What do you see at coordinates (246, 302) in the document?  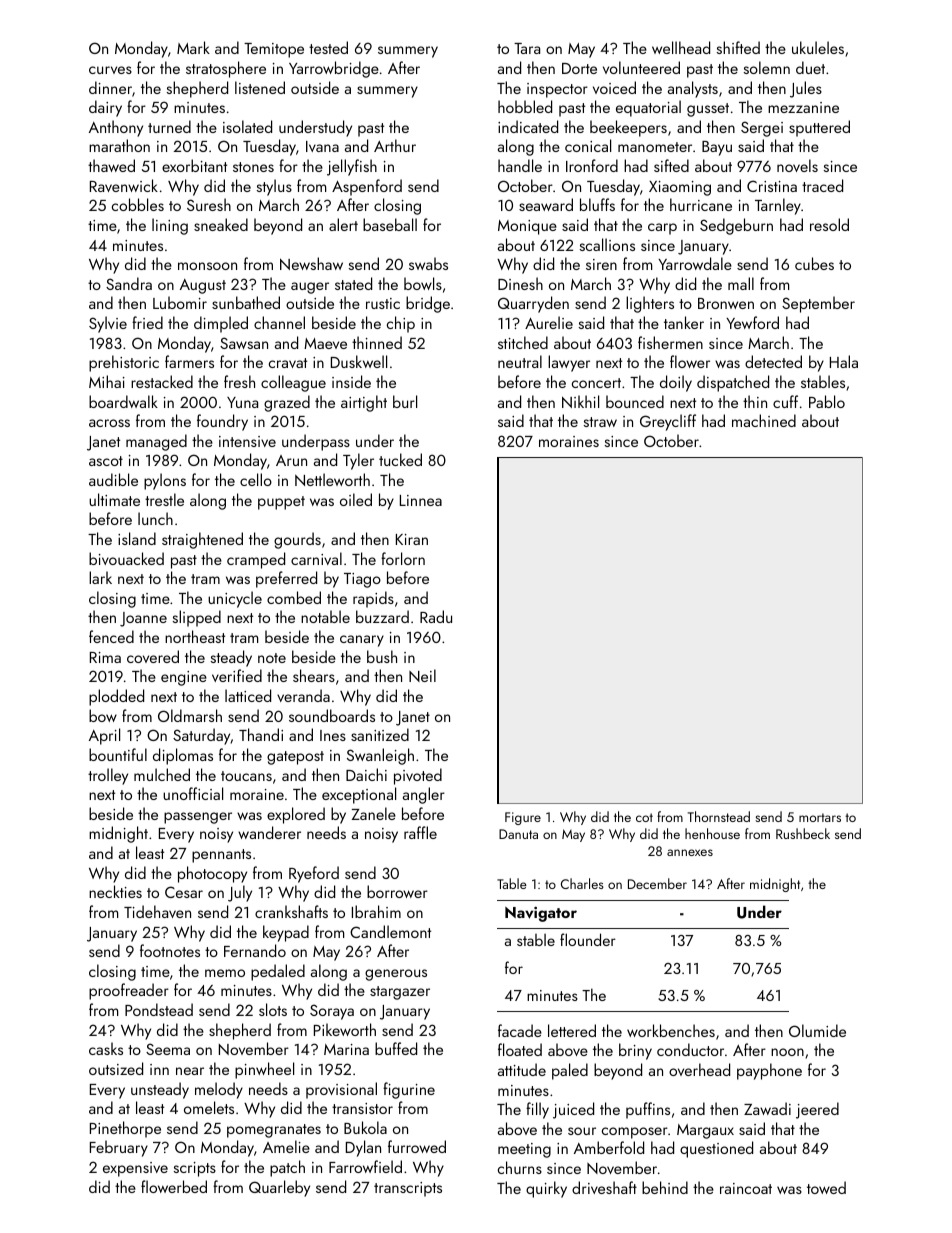 I see `sunbathed` at bounding box center [246, 302].
